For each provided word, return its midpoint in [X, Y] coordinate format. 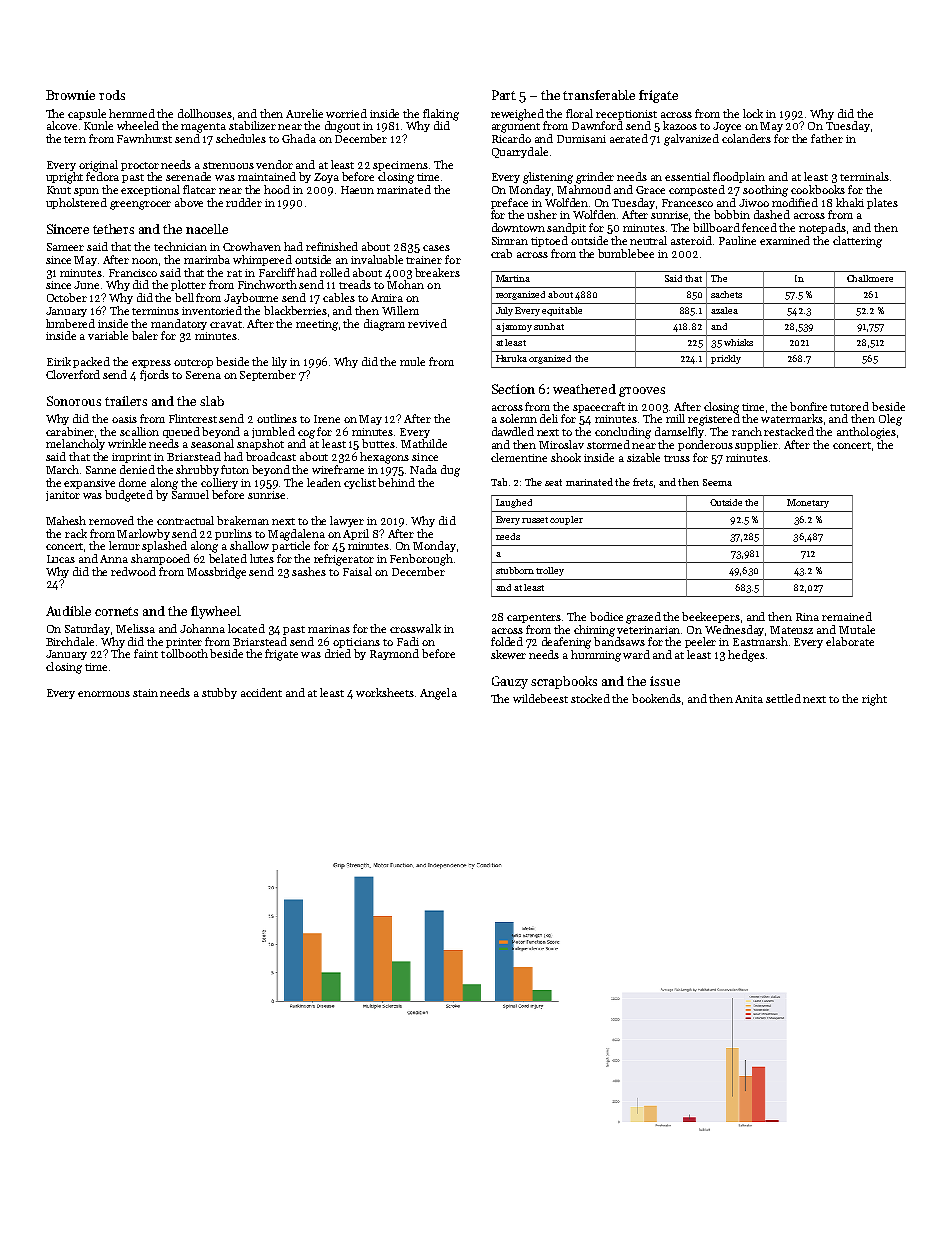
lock [753, 113]
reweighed [517, 115]
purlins [233, 534]
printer [184, 643]
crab [501, 253]
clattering [857, 242]
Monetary [808, 503]
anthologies [866, 433]
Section [513, 389]
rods [112, 95]
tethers [113, 229]
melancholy [75, 444]
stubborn [515, 570]
